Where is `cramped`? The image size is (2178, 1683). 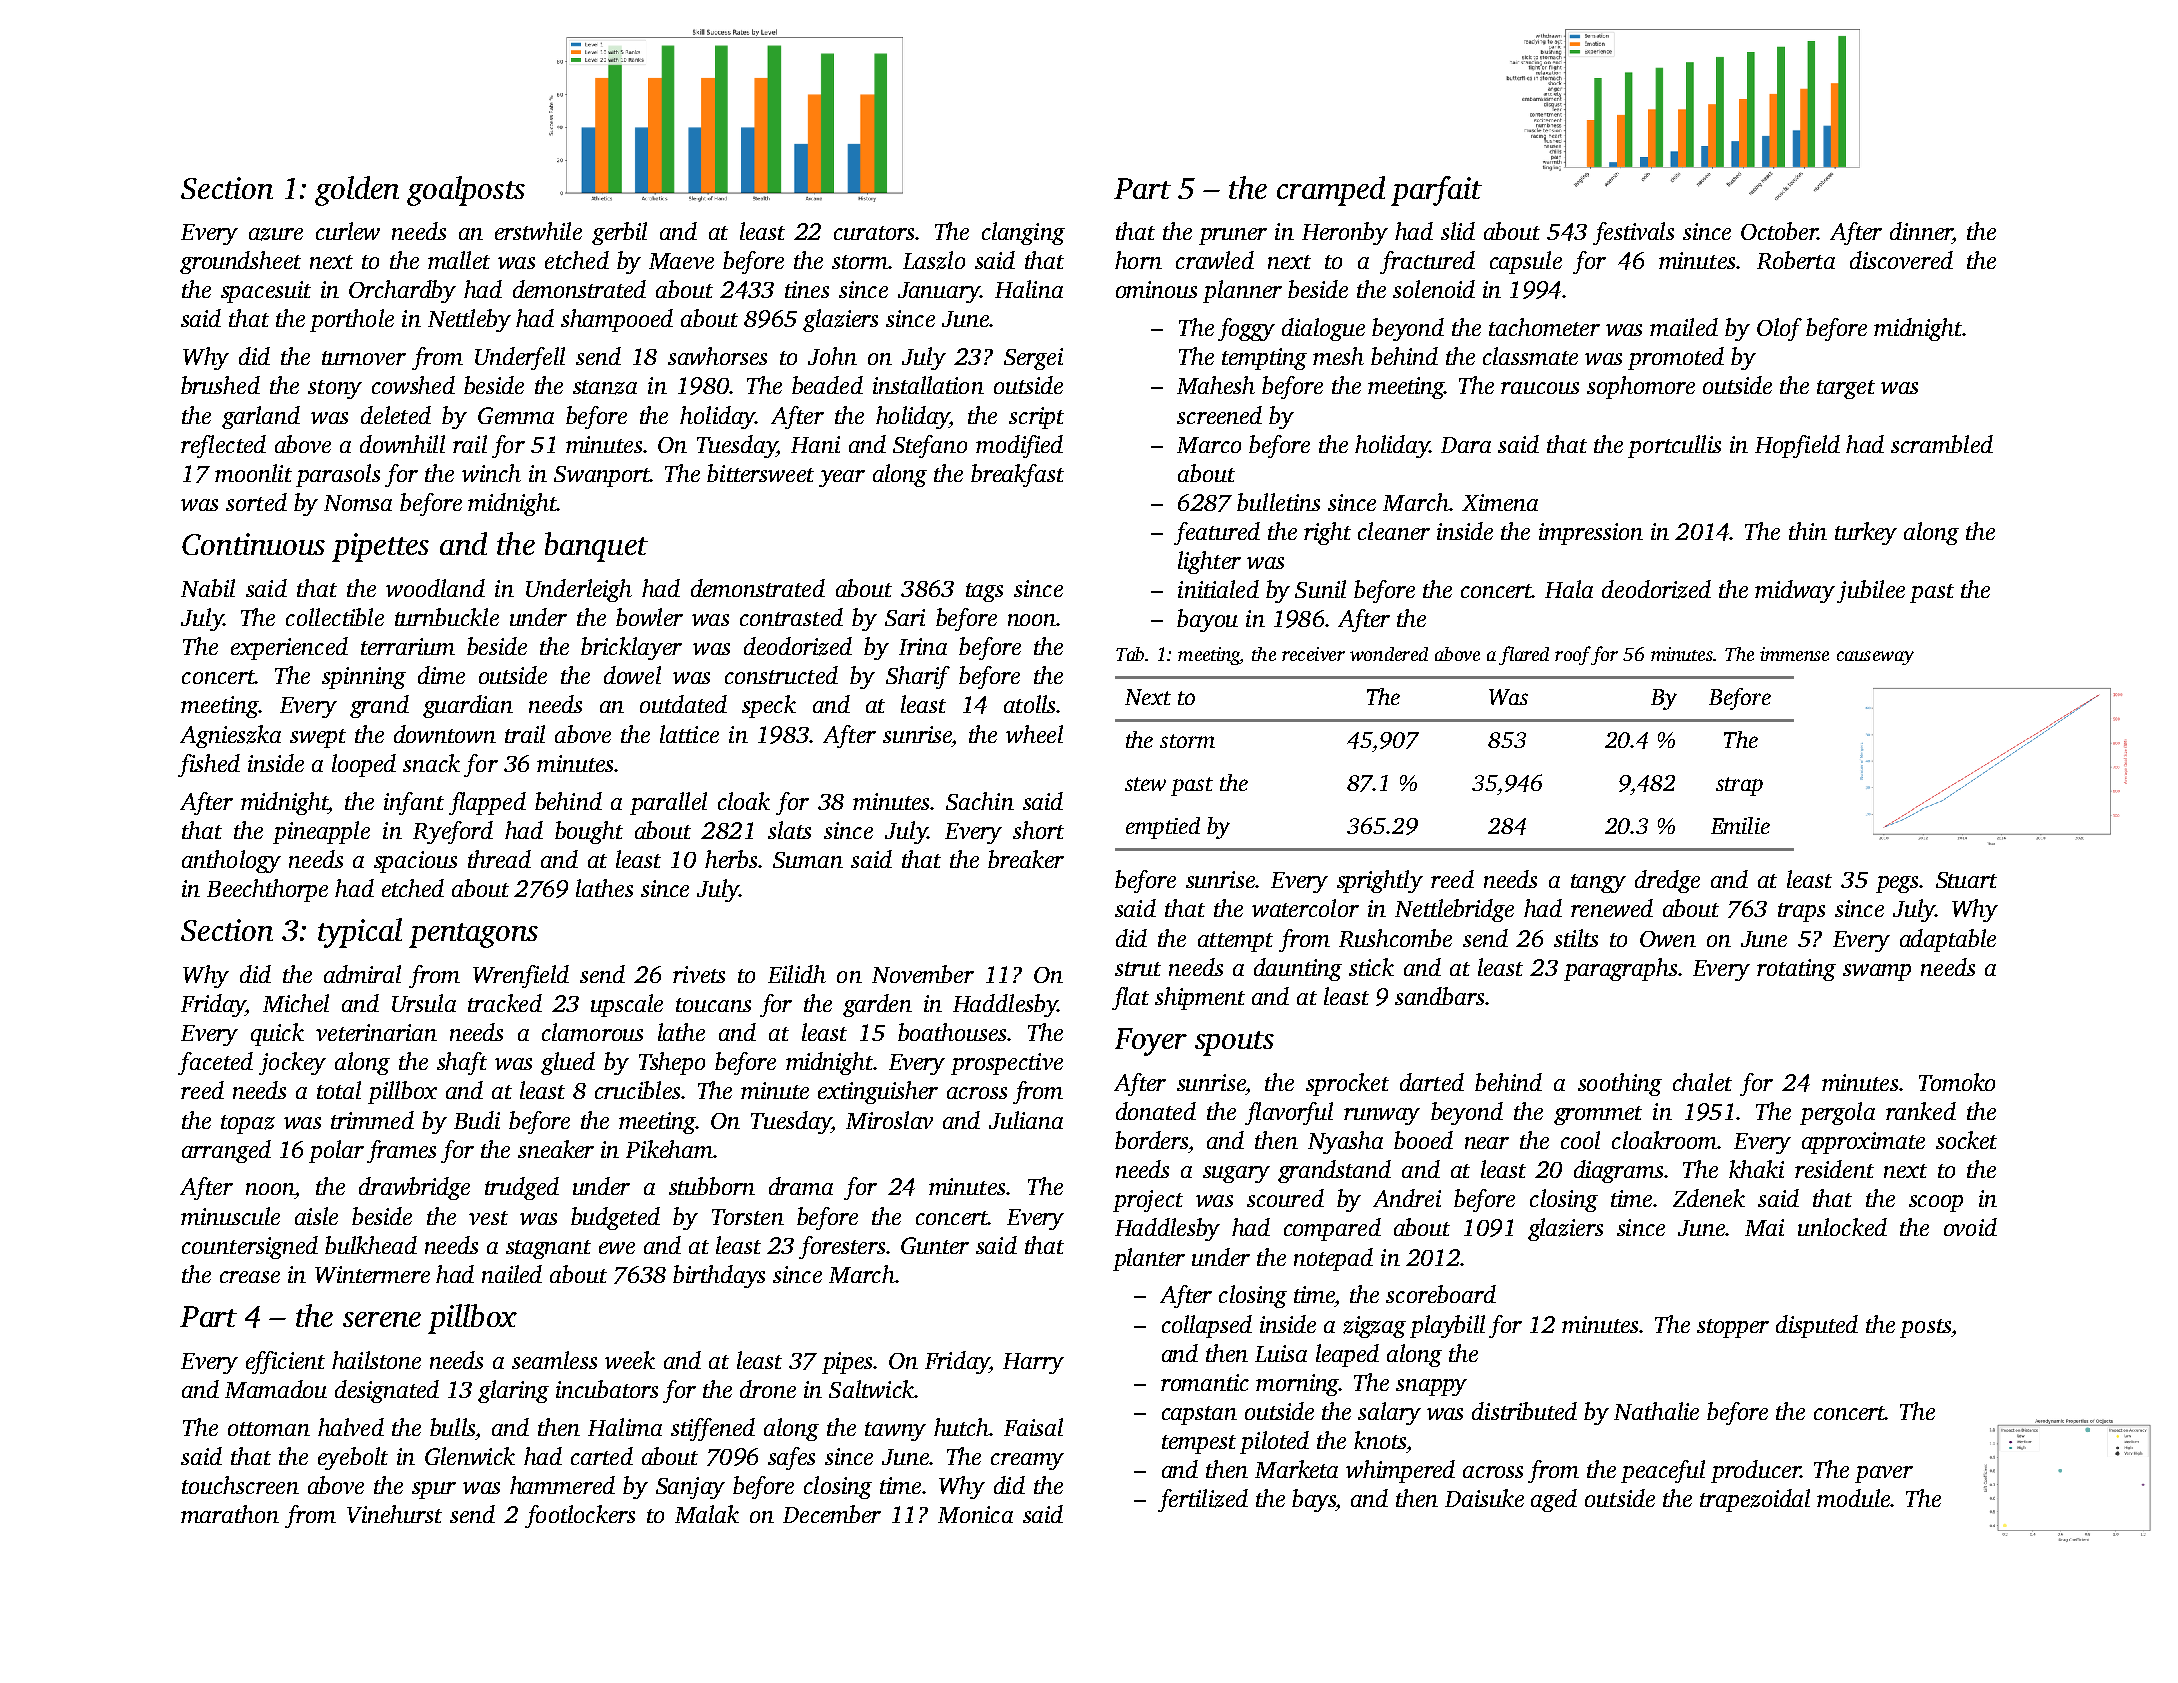
cramped is located at coordinates (1331, 191).
